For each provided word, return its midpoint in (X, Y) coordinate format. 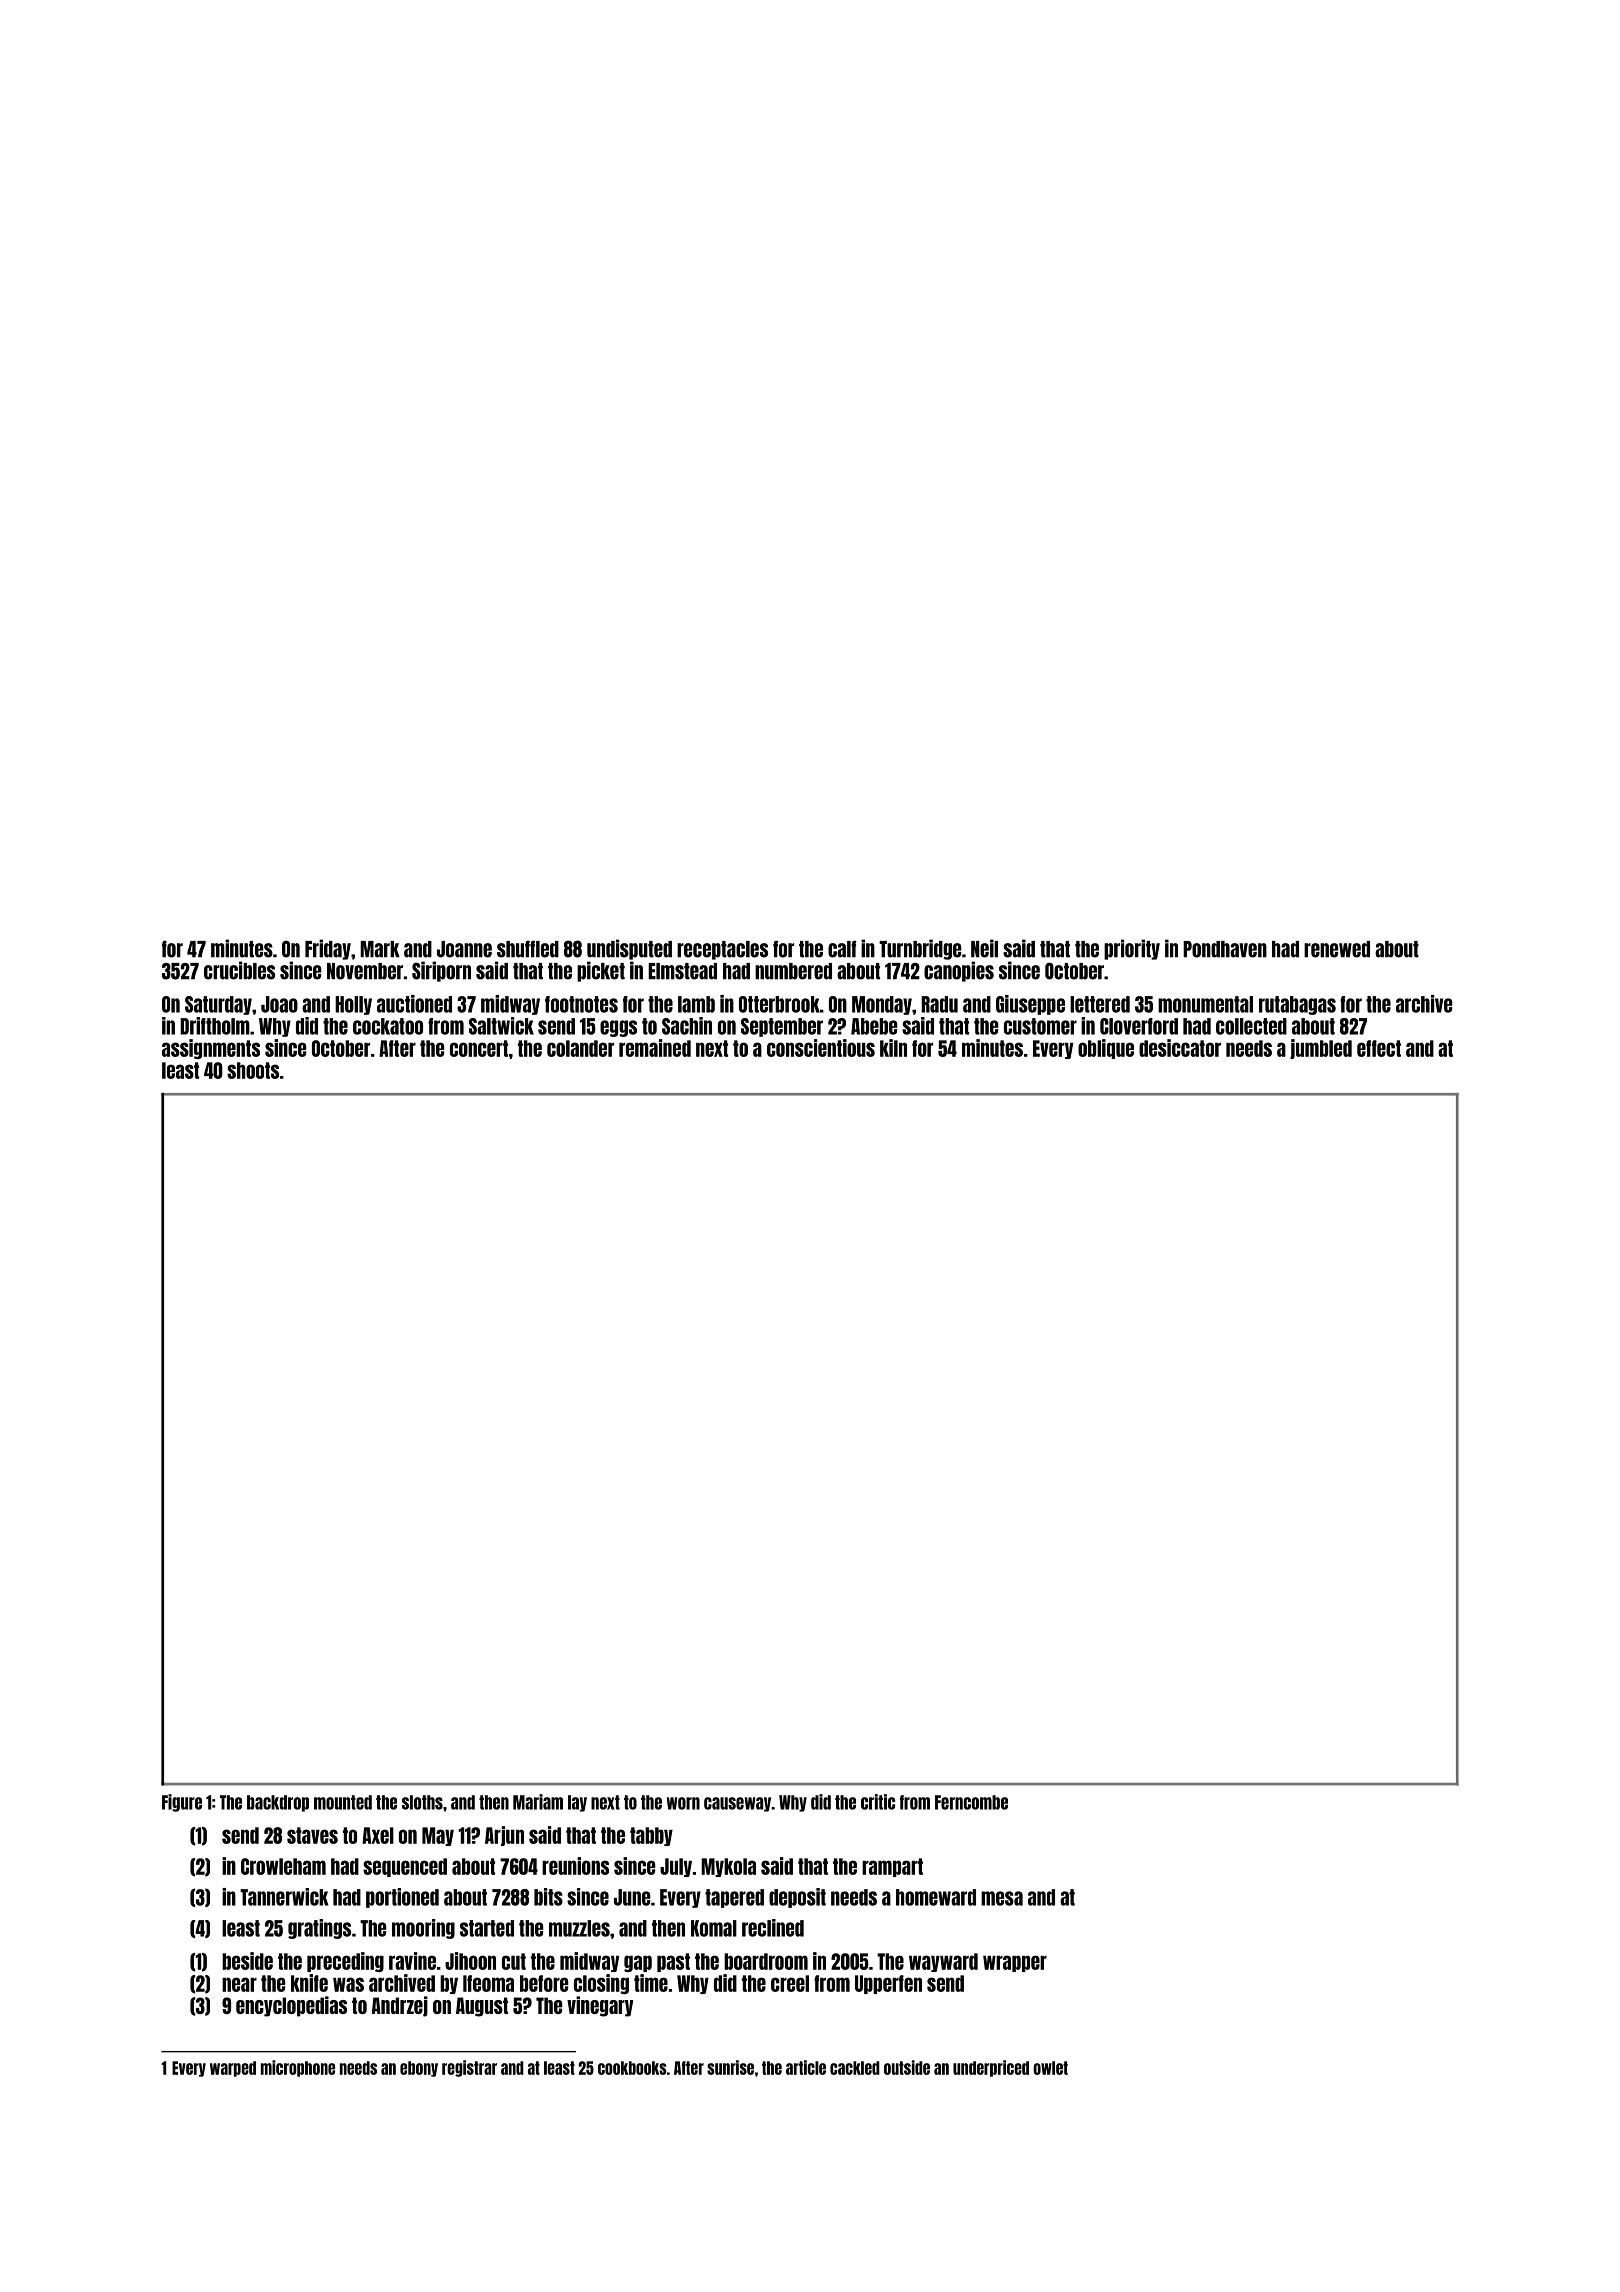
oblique (1106, 1049)
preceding (345, 1962)
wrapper (1015, 1963)
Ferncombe (971, 1802)
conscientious (821, 1048)
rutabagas (1297, 1005)
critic (878, 1802)
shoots (253, 1070)
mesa (1002, 1898)
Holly (353, 1005)
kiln (893, 1048)
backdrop (278, 1803)
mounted (343, 1802)
